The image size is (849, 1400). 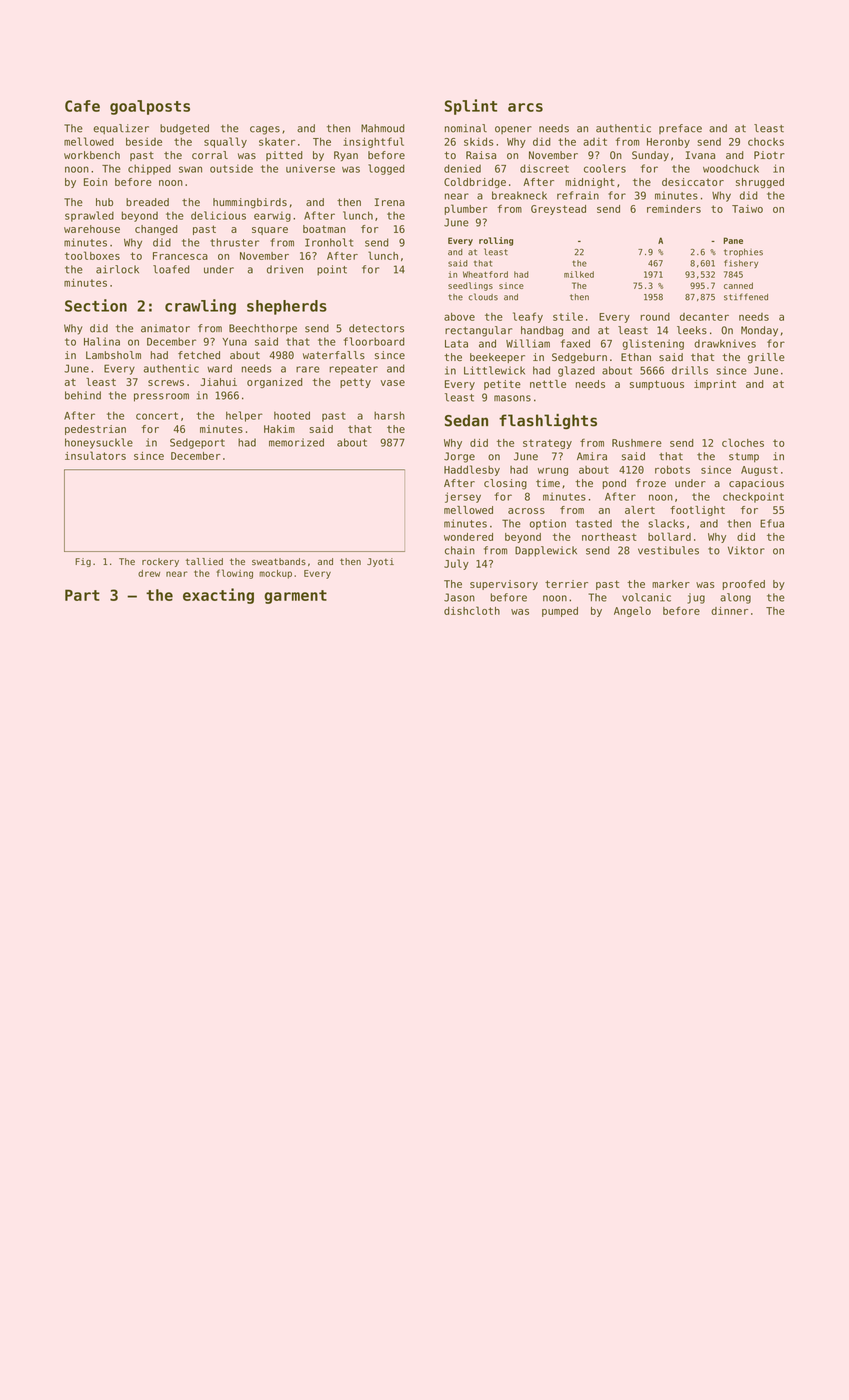 What do you see at coordinates (82, 106) in the page?
I see `Cafe` at bounding box center [82, 106].
